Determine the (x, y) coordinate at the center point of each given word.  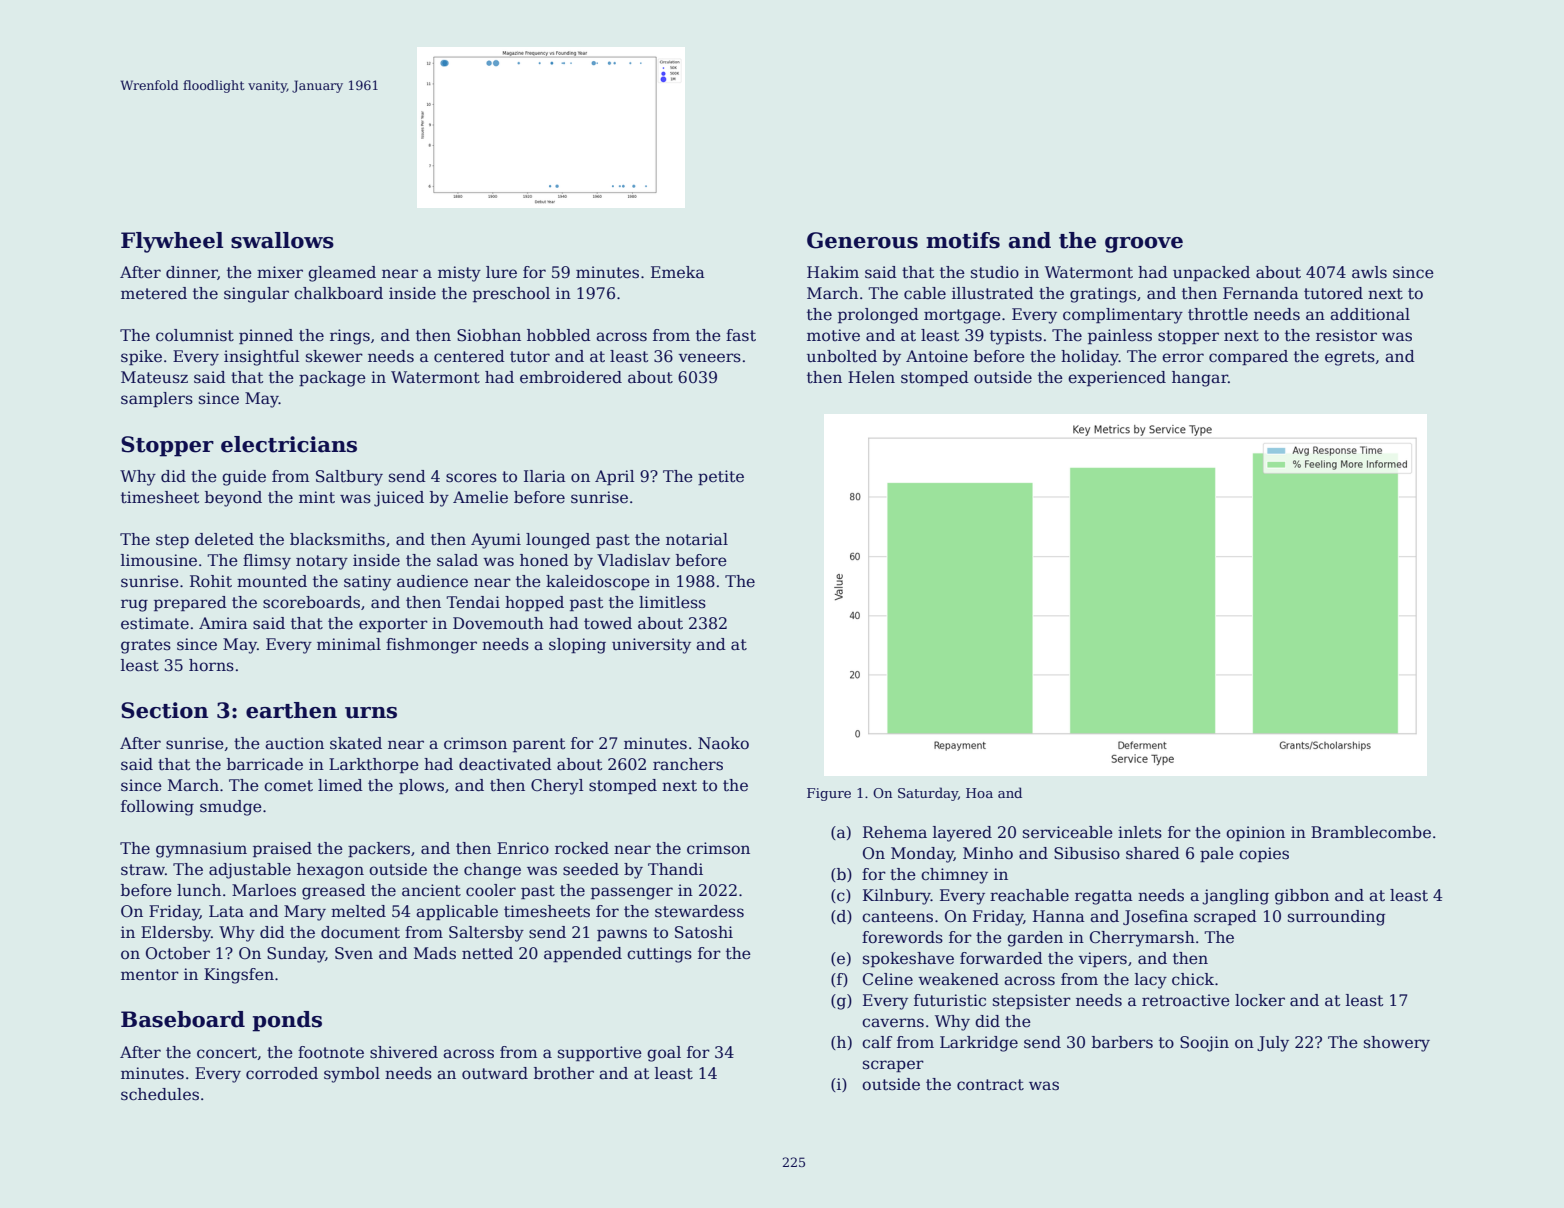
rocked (582, 848)
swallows (282, 240)
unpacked (1211, 273)
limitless (672, 602)
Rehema (895, 832)
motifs (963, 240)
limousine (159, 560)
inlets (1140, 832)
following (157, 808)
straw (143, 870)
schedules (160, 1094)
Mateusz (154, 377)
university (651, 646)
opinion (1255, 833)
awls (1369, 272)
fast (741, 335)
